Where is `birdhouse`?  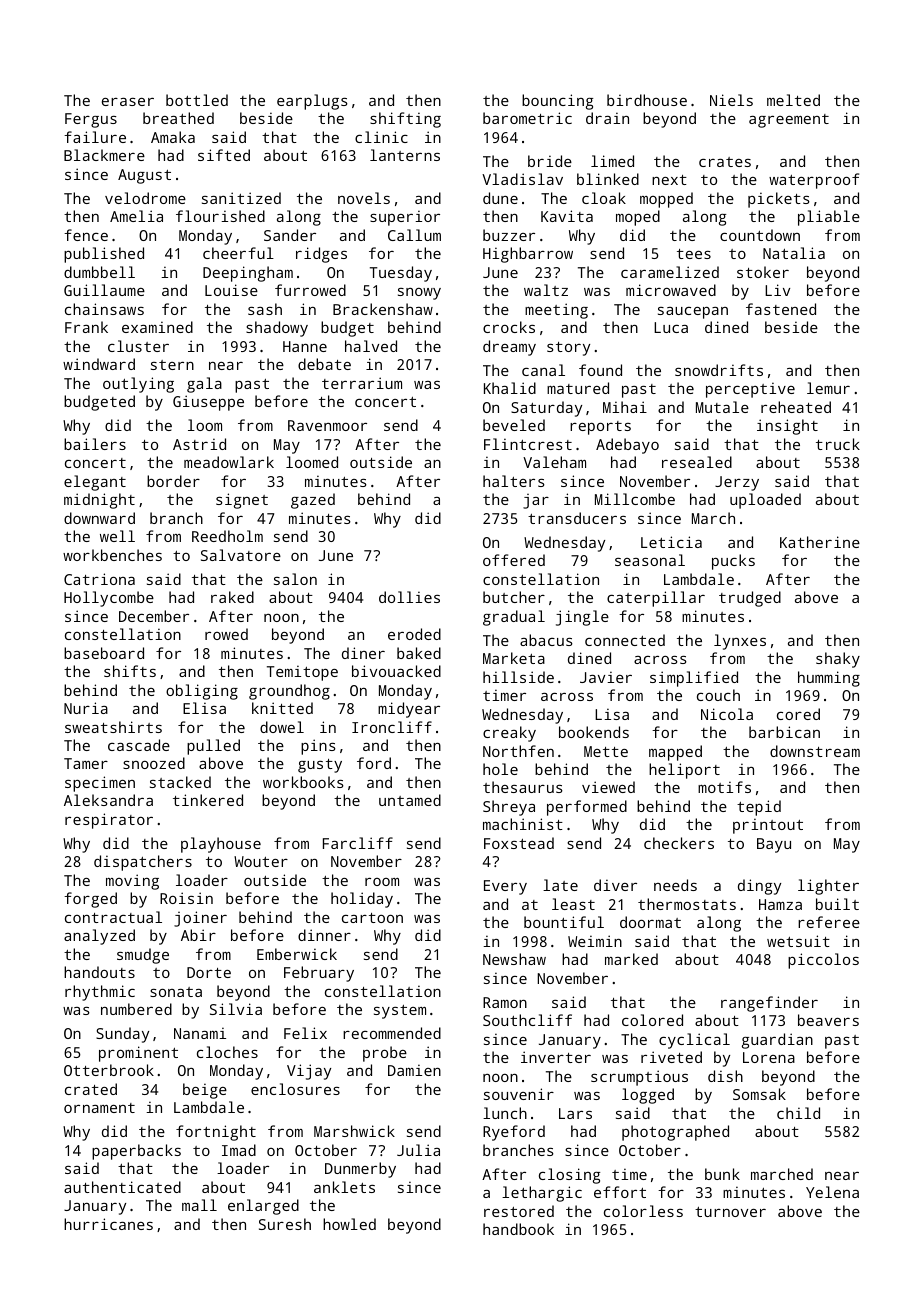
birdhouse is located at coordinates (647, 100).
